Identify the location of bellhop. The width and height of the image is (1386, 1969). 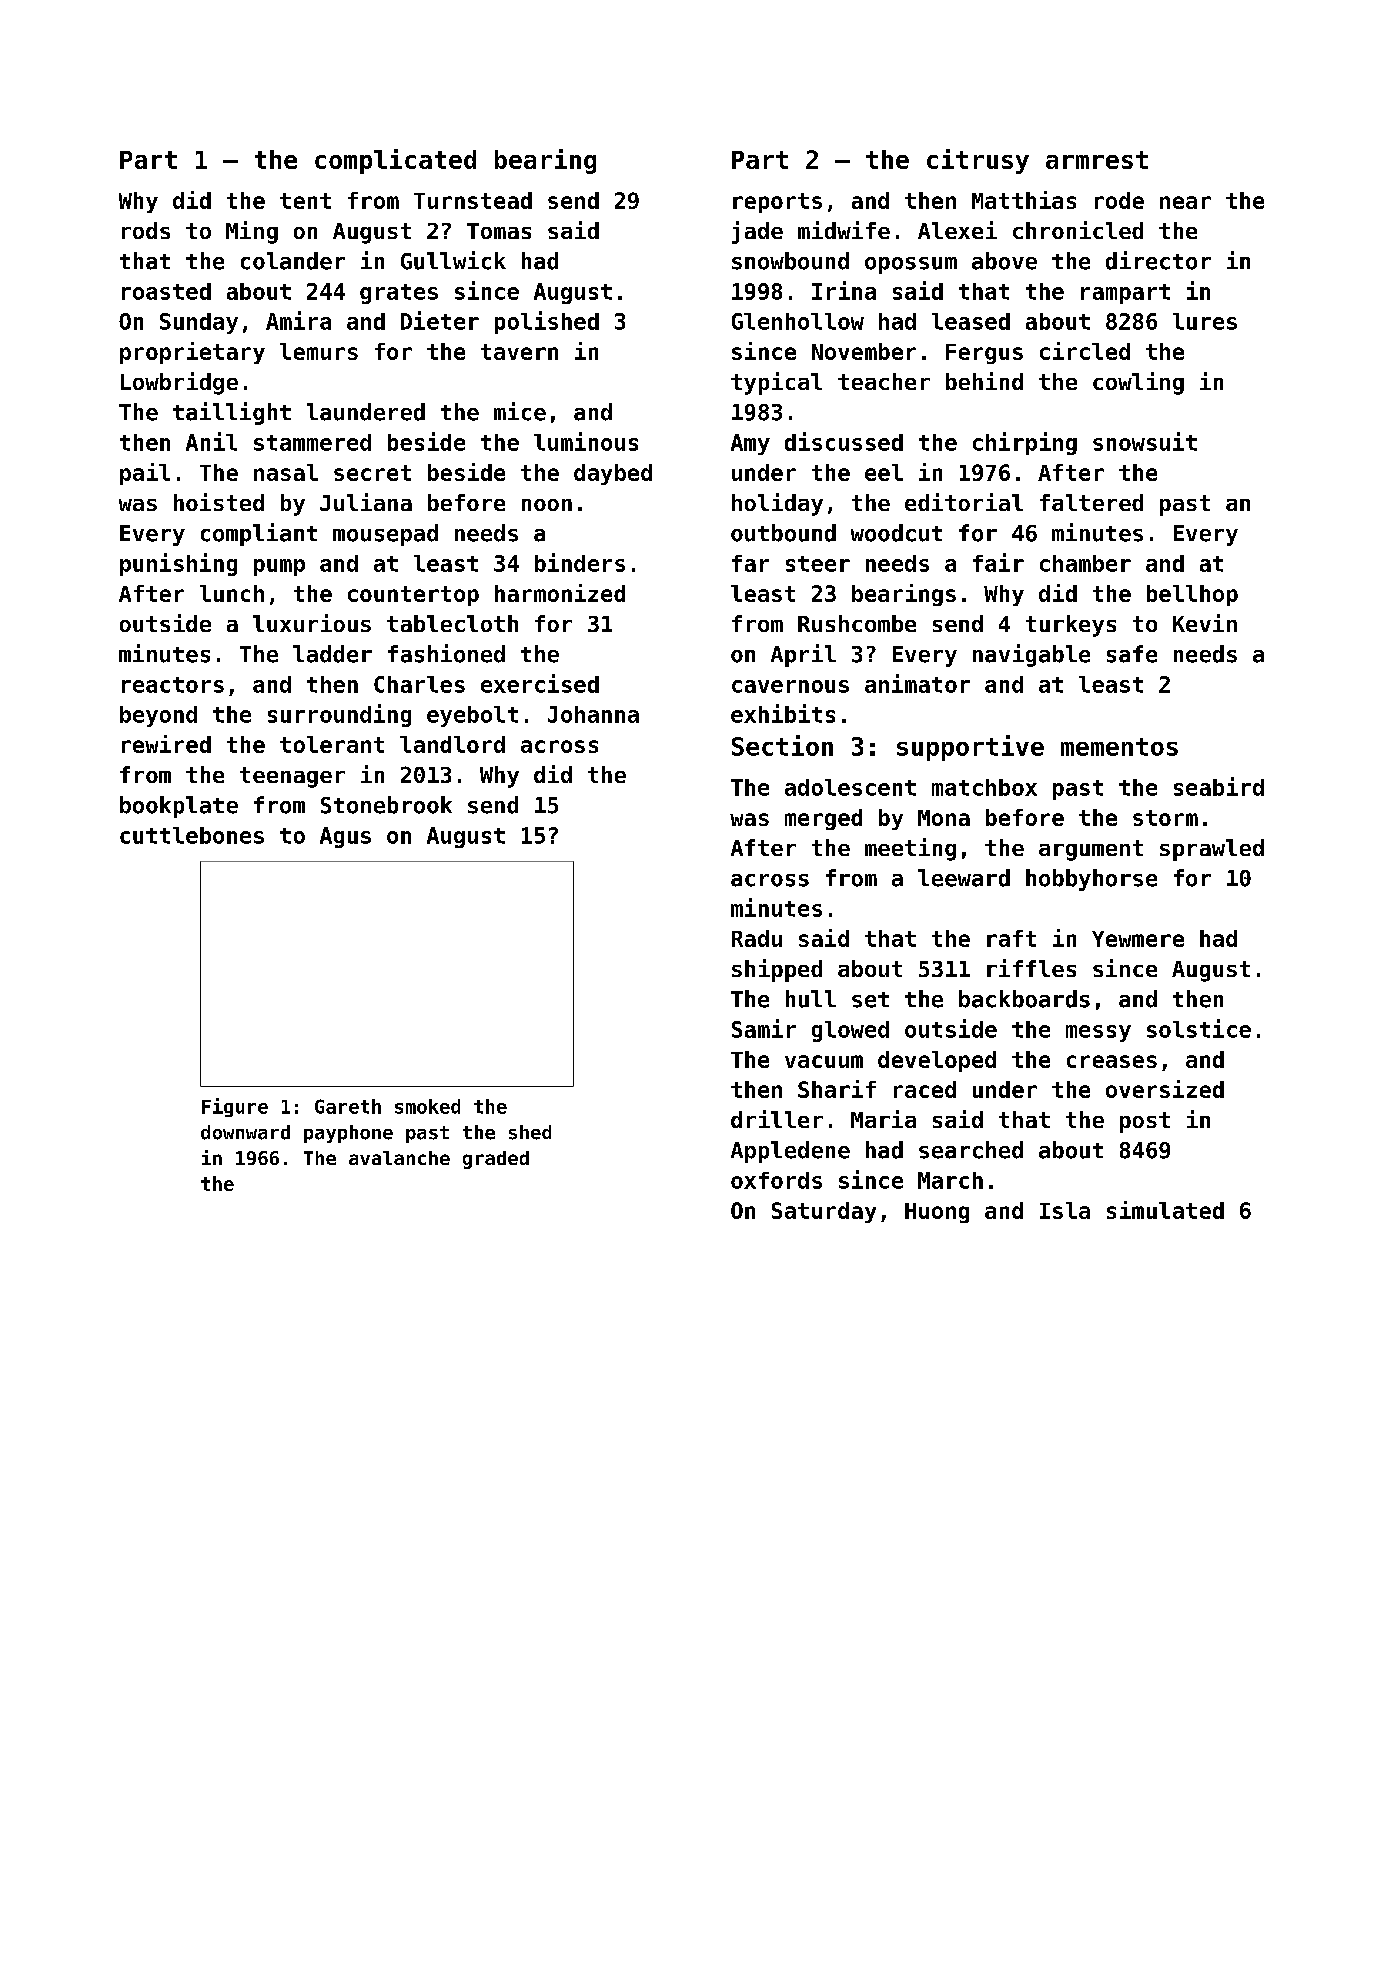
(1192, 595).
